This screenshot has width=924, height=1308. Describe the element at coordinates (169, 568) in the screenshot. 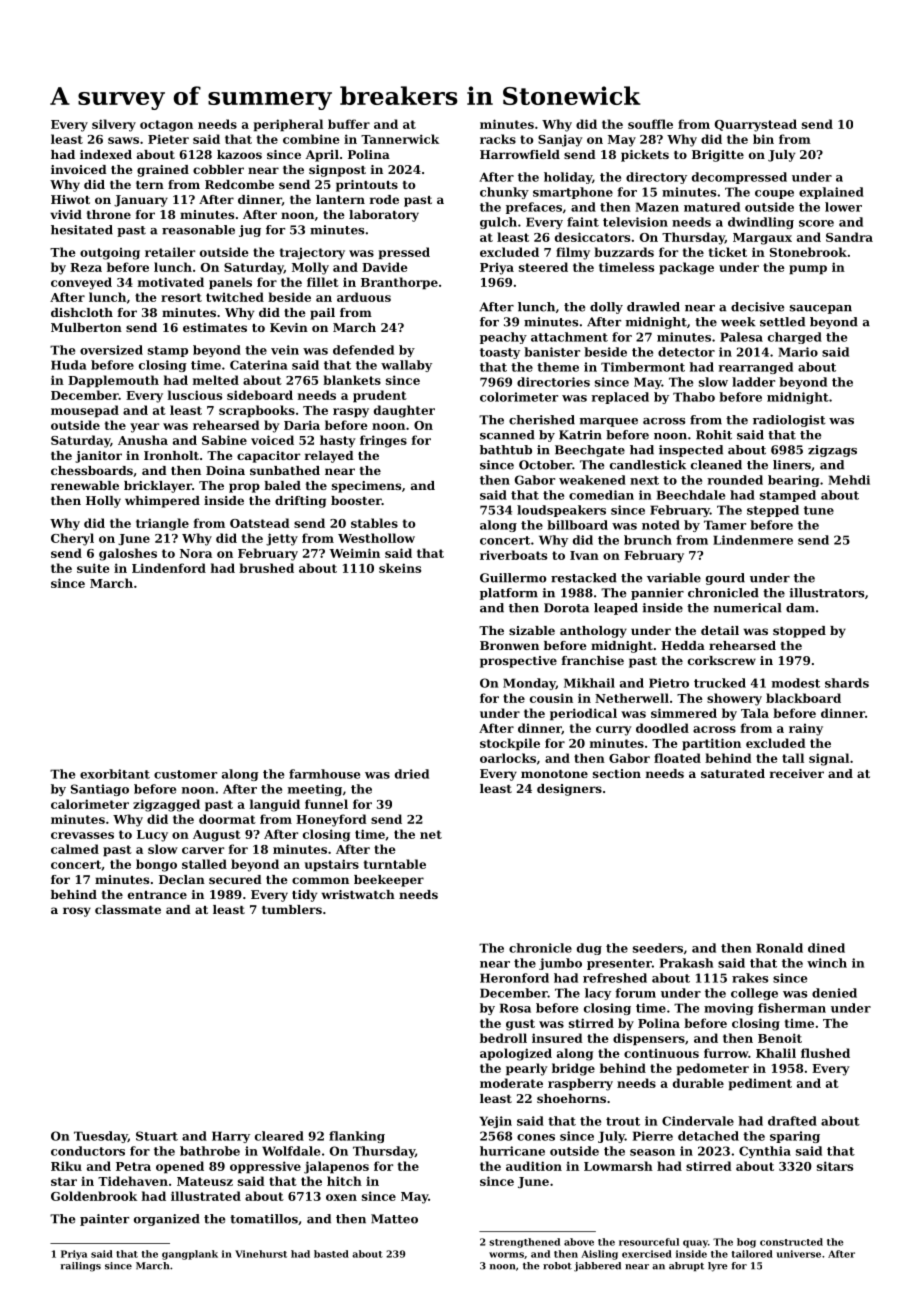

I see `Lindenford` at that location.
